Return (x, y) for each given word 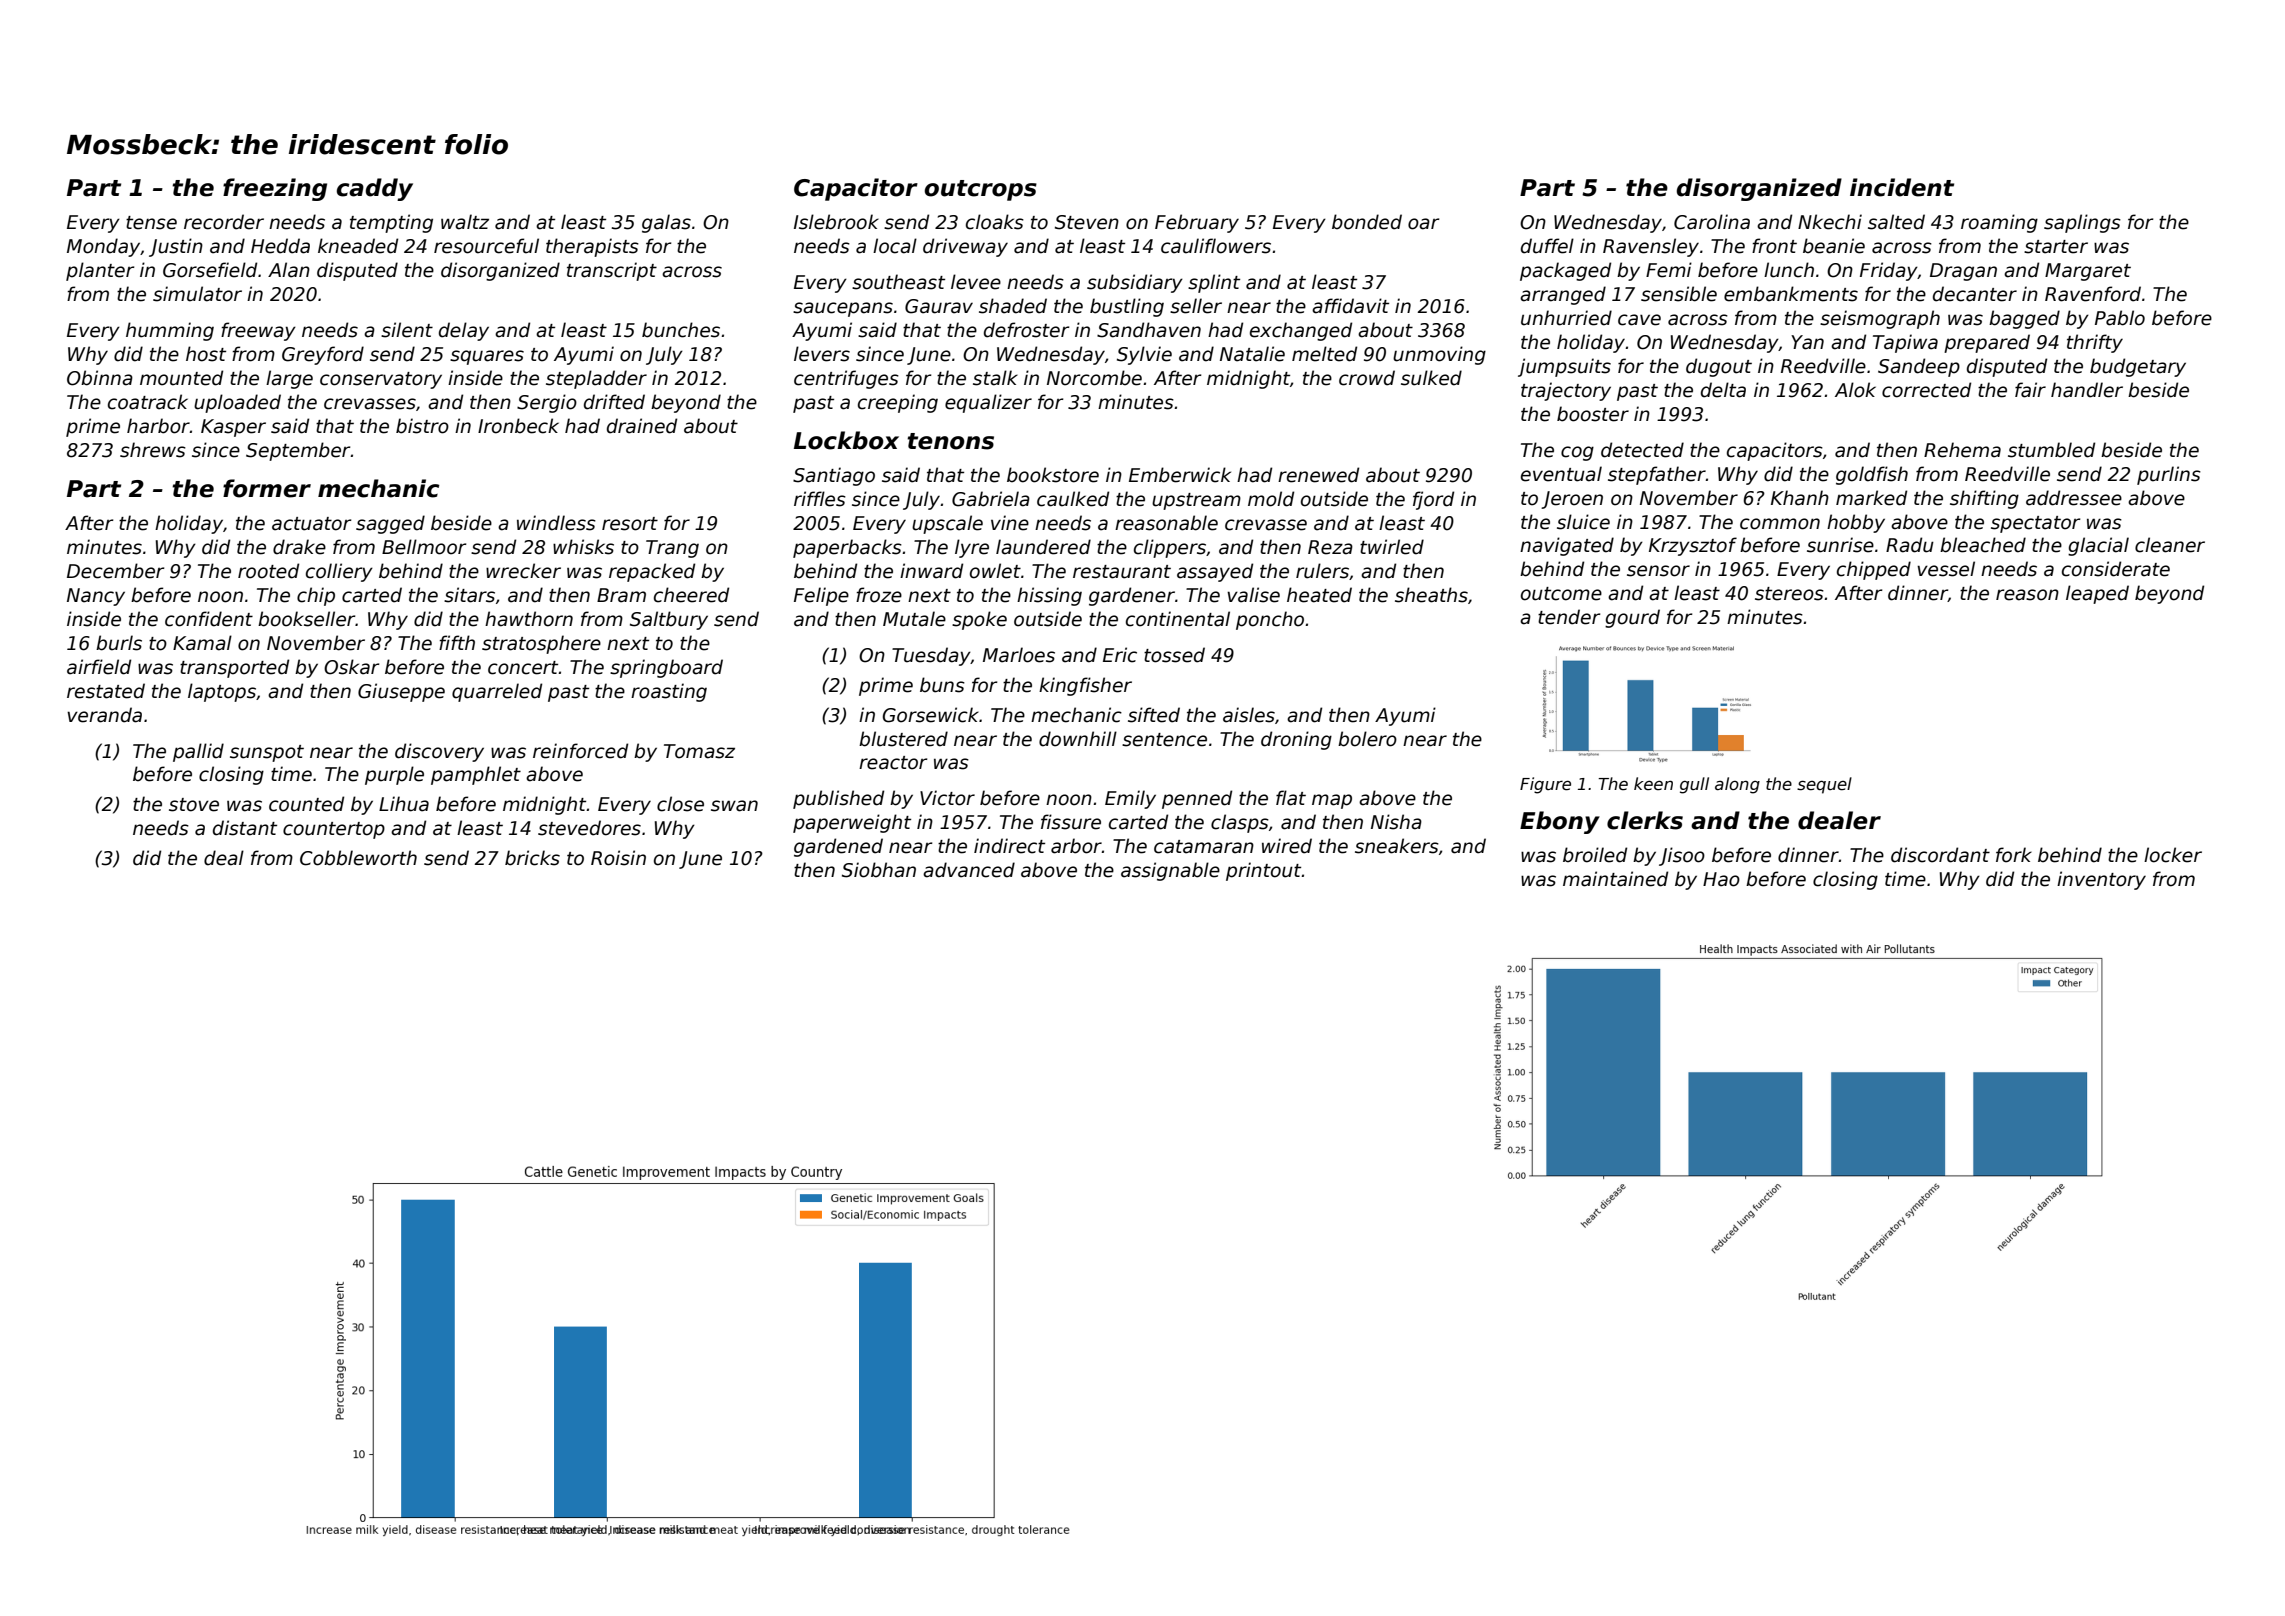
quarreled (497, 692)
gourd (1632, 618)
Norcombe (1094, 378)
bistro (422, 426)
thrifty (2095, 343)
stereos (1789, 594)
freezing (275, 189)
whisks (583, 547)
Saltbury (669, 620)
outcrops (981, 190)
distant (245, 828)
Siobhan (879, 870)
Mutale (914, 619)
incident (1902, 187)
